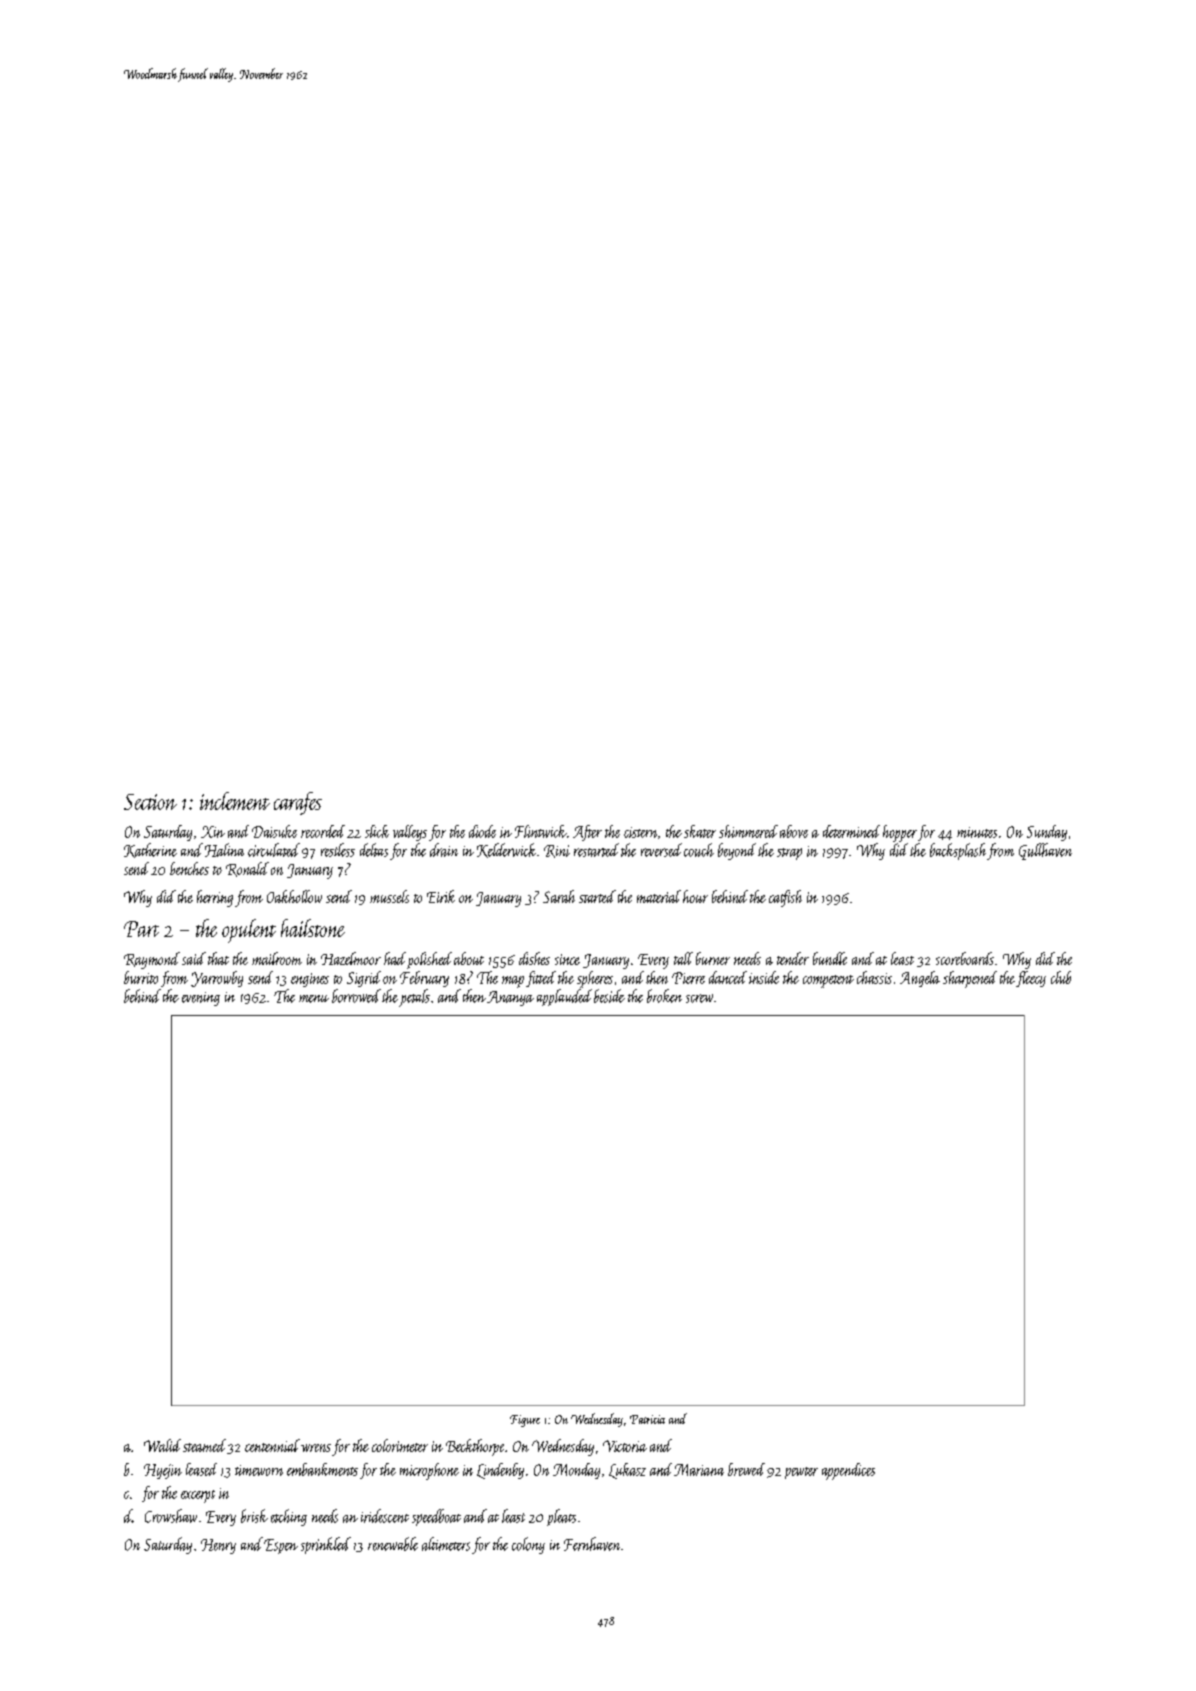 This document has width=1196, height=1691. I want to click on Section, so click(150, 802).
